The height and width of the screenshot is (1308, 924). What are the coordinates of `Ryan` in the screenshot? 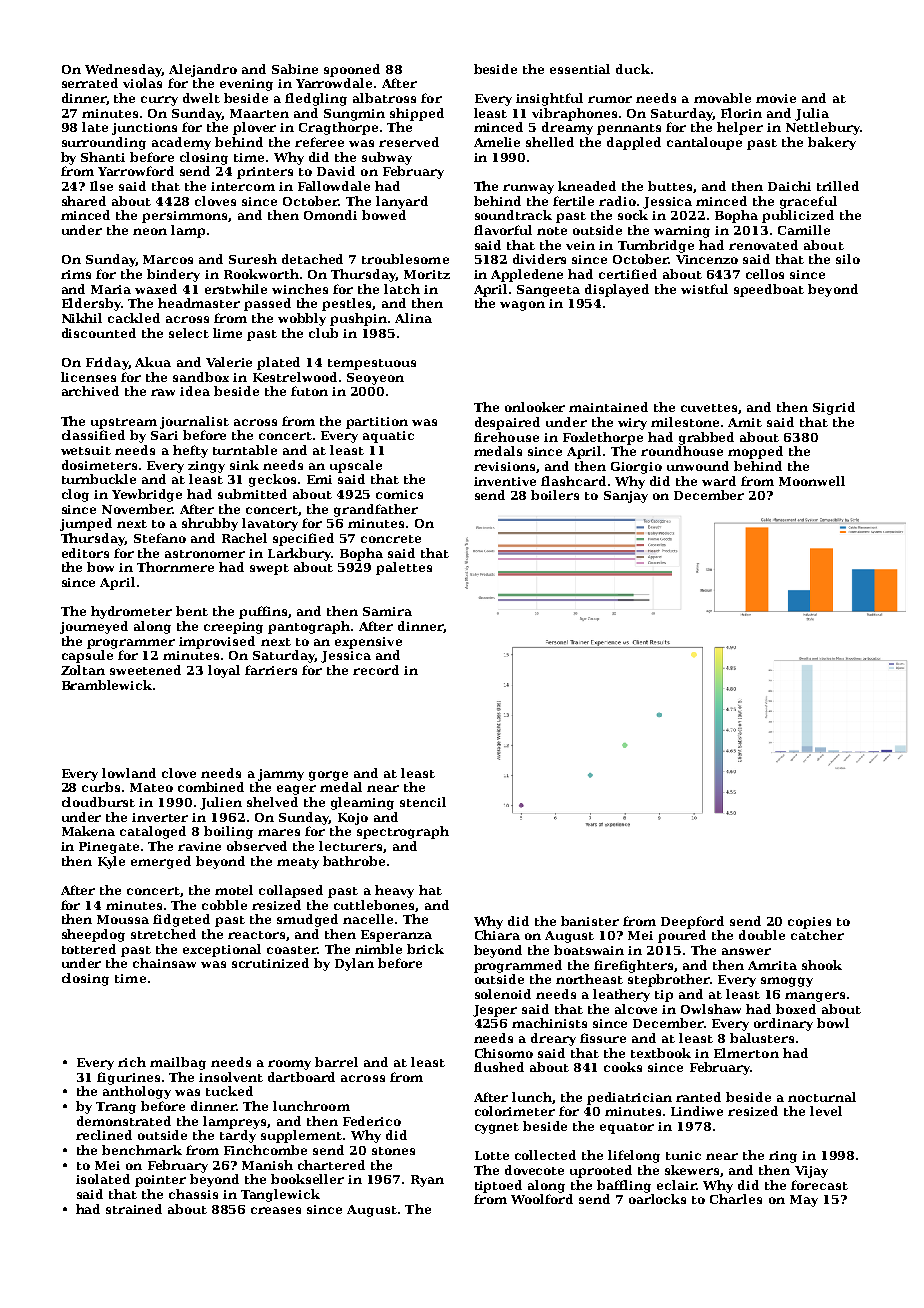 It's located at (427, 1181).
